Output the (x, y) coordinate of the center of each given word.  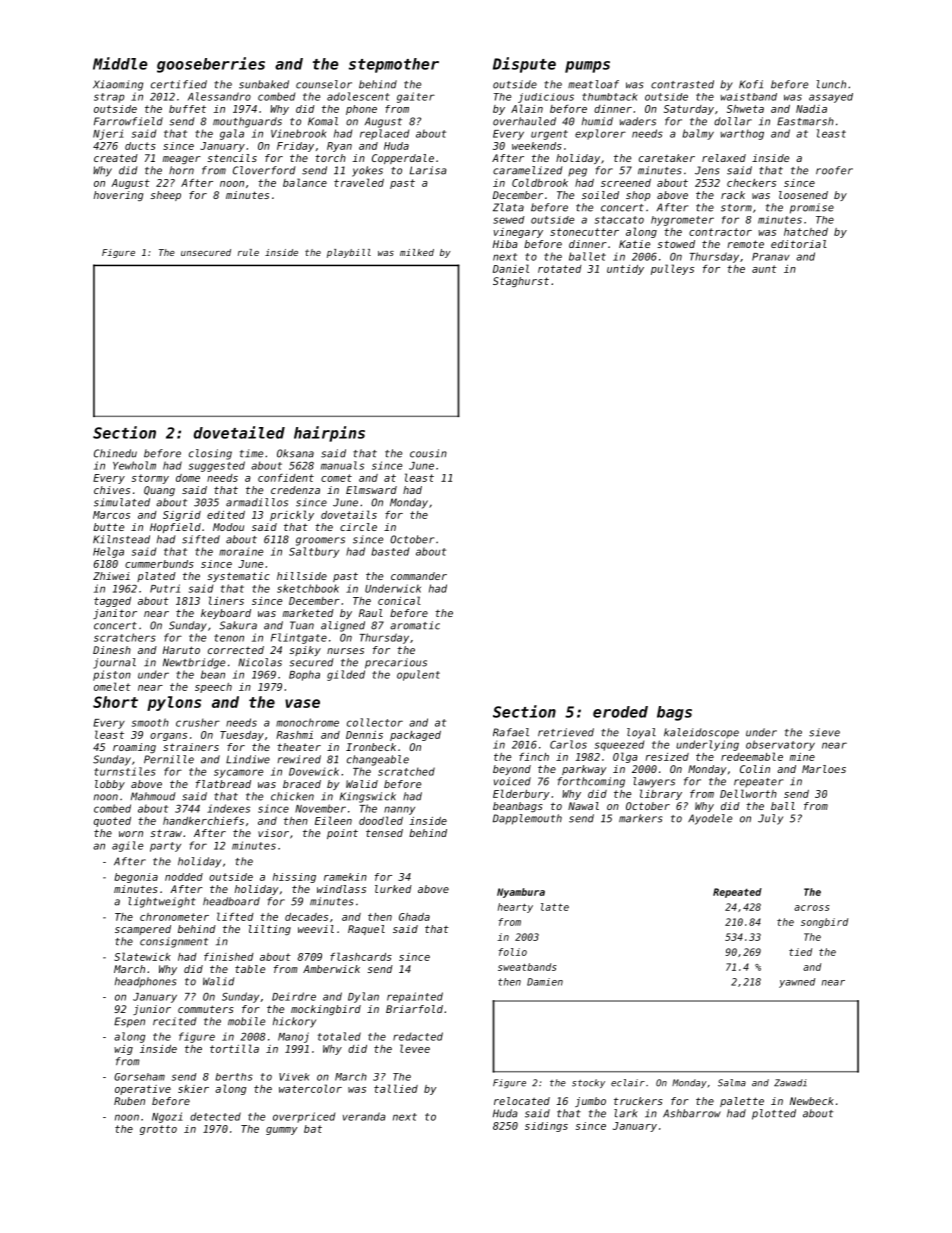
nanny (399, 810)
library (661, 794)
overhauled (524, 121)
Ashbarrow (692, 1113)
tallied (396, 1088)
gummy (281, 1131)
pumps (587, 67)
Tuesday (242, 736)
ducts (140, 146)
